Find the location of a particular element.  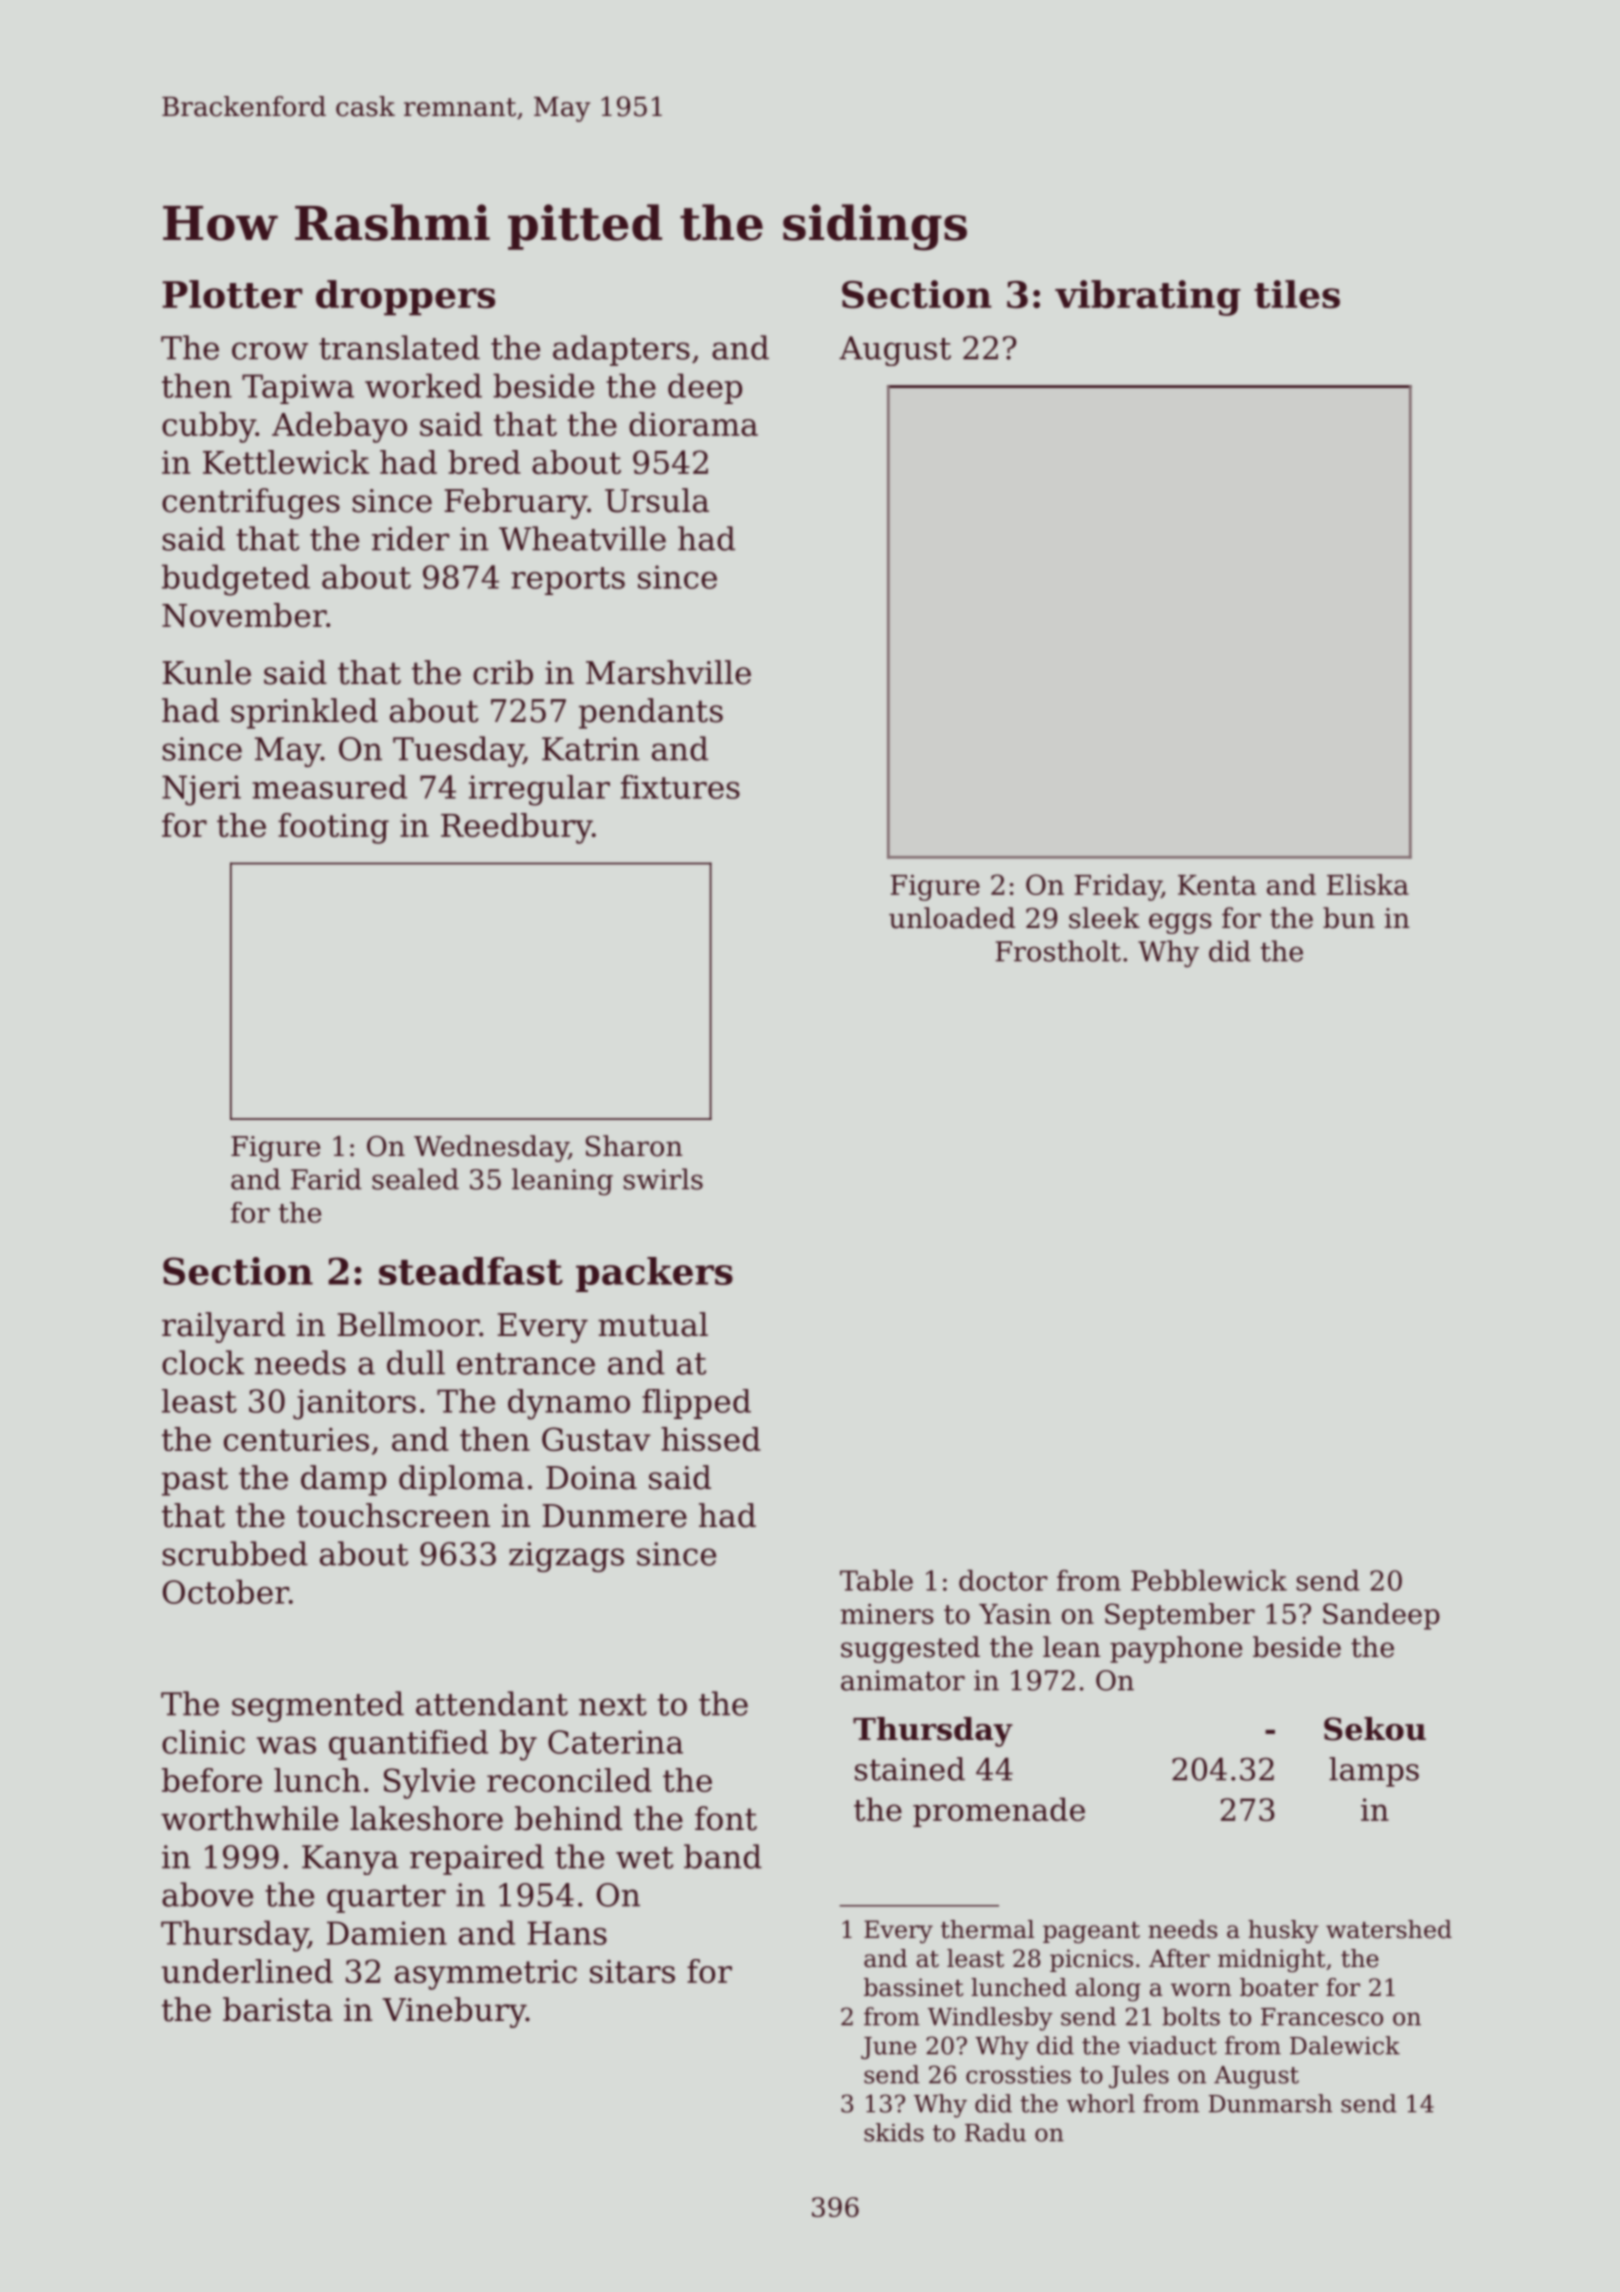

skids is located at coordinates (894, 2132).
